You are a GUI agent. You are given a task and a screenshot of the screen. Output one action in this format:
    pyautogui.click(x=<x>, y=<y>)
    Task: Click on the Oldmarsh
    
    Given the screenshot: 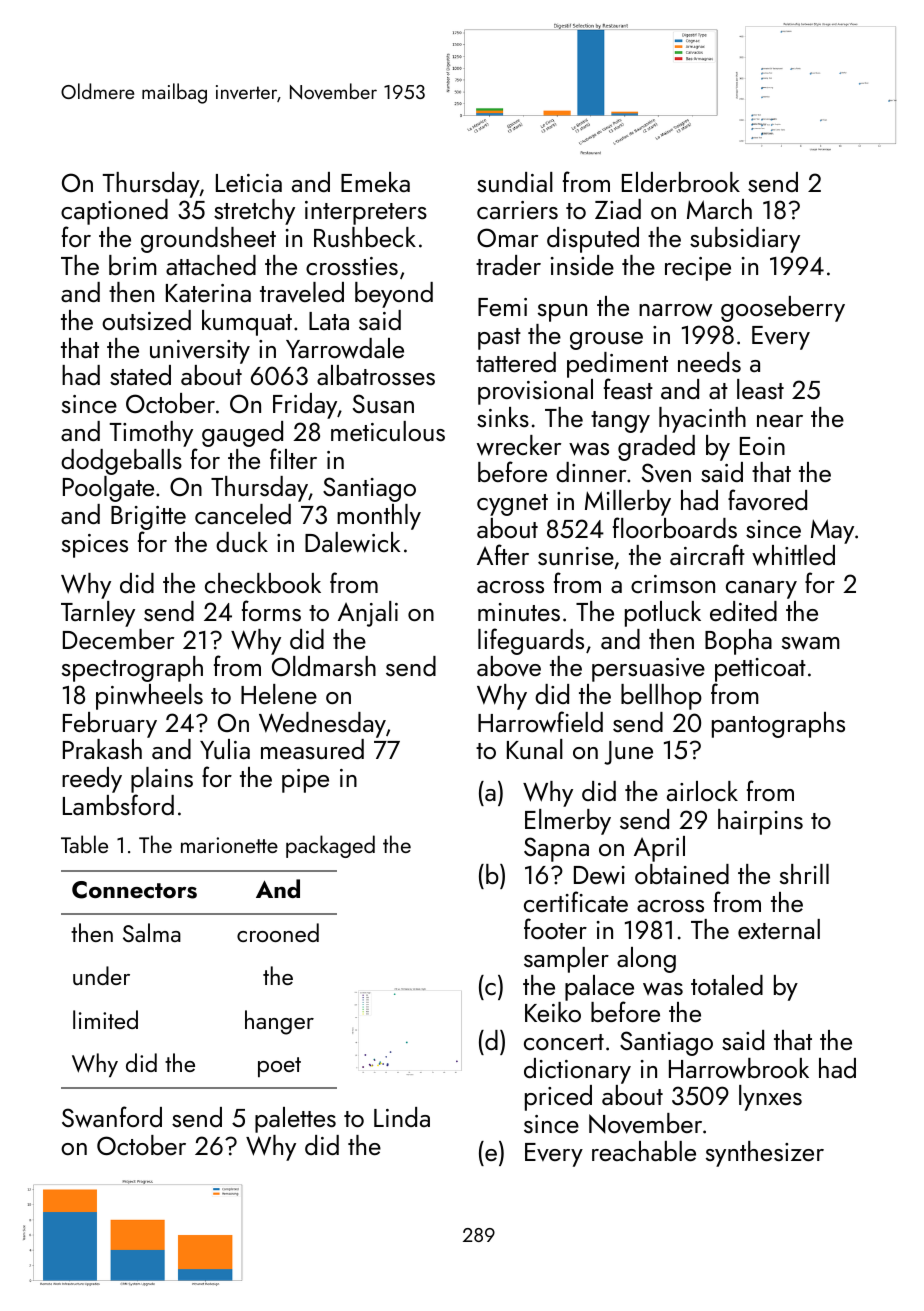 What is the action you would take?
    pyautogui.click(x=324, y=666)
